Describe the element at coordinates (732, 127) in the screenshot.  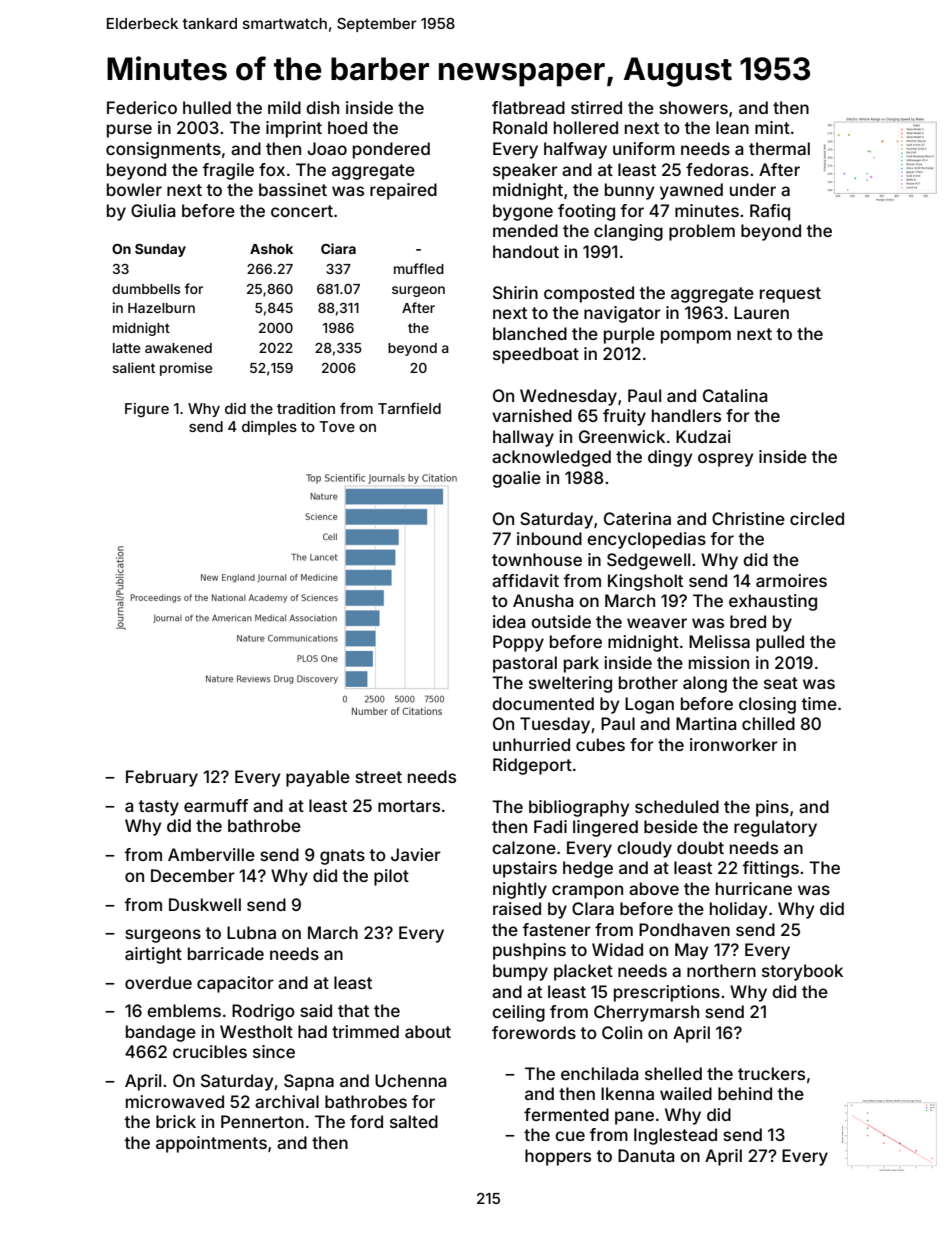
I see `lean` at that location.
